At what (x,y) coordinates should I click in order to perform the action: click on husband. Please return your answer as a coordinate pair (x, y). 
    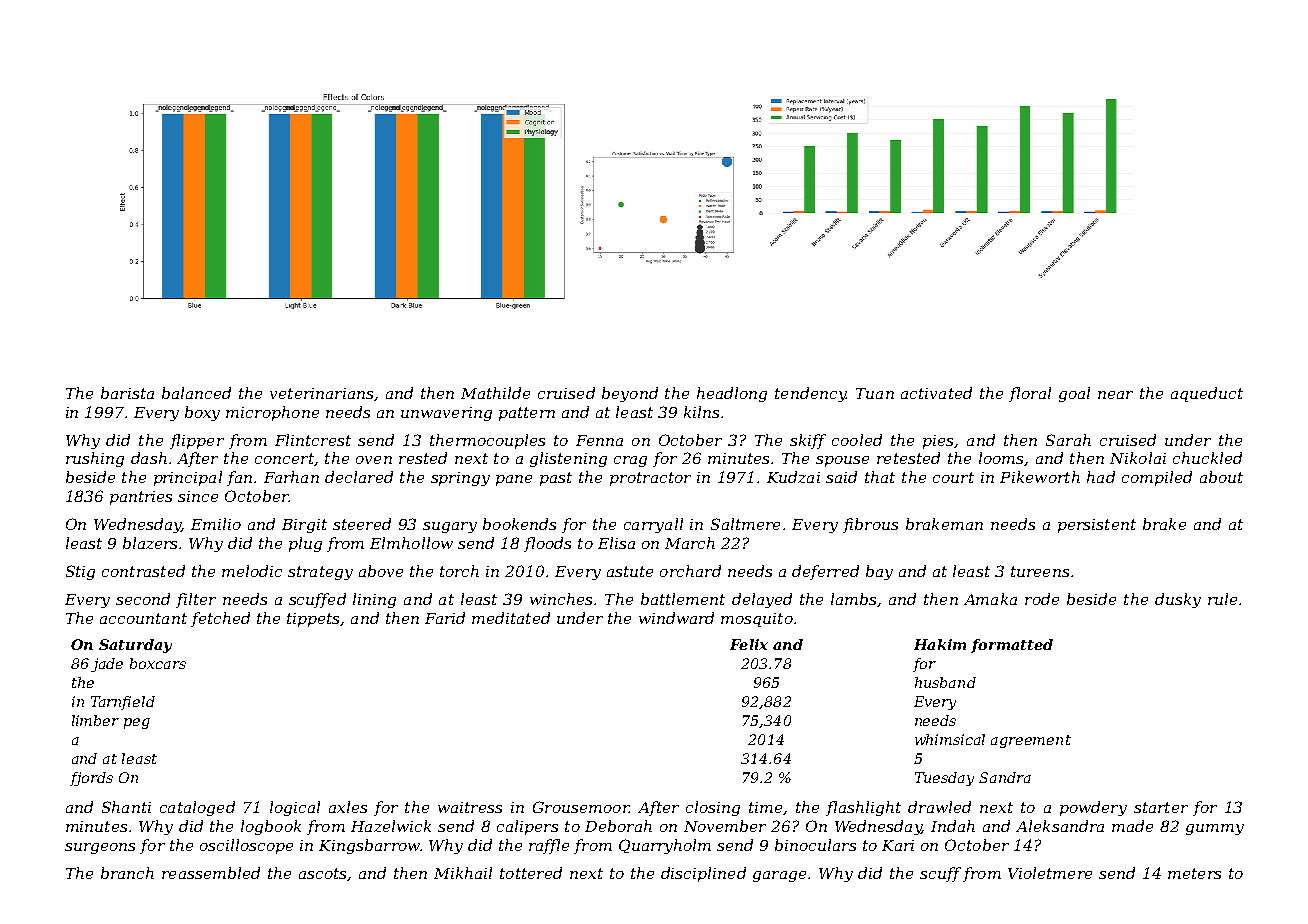
    Looking at the image, I should click on (945, 682).
